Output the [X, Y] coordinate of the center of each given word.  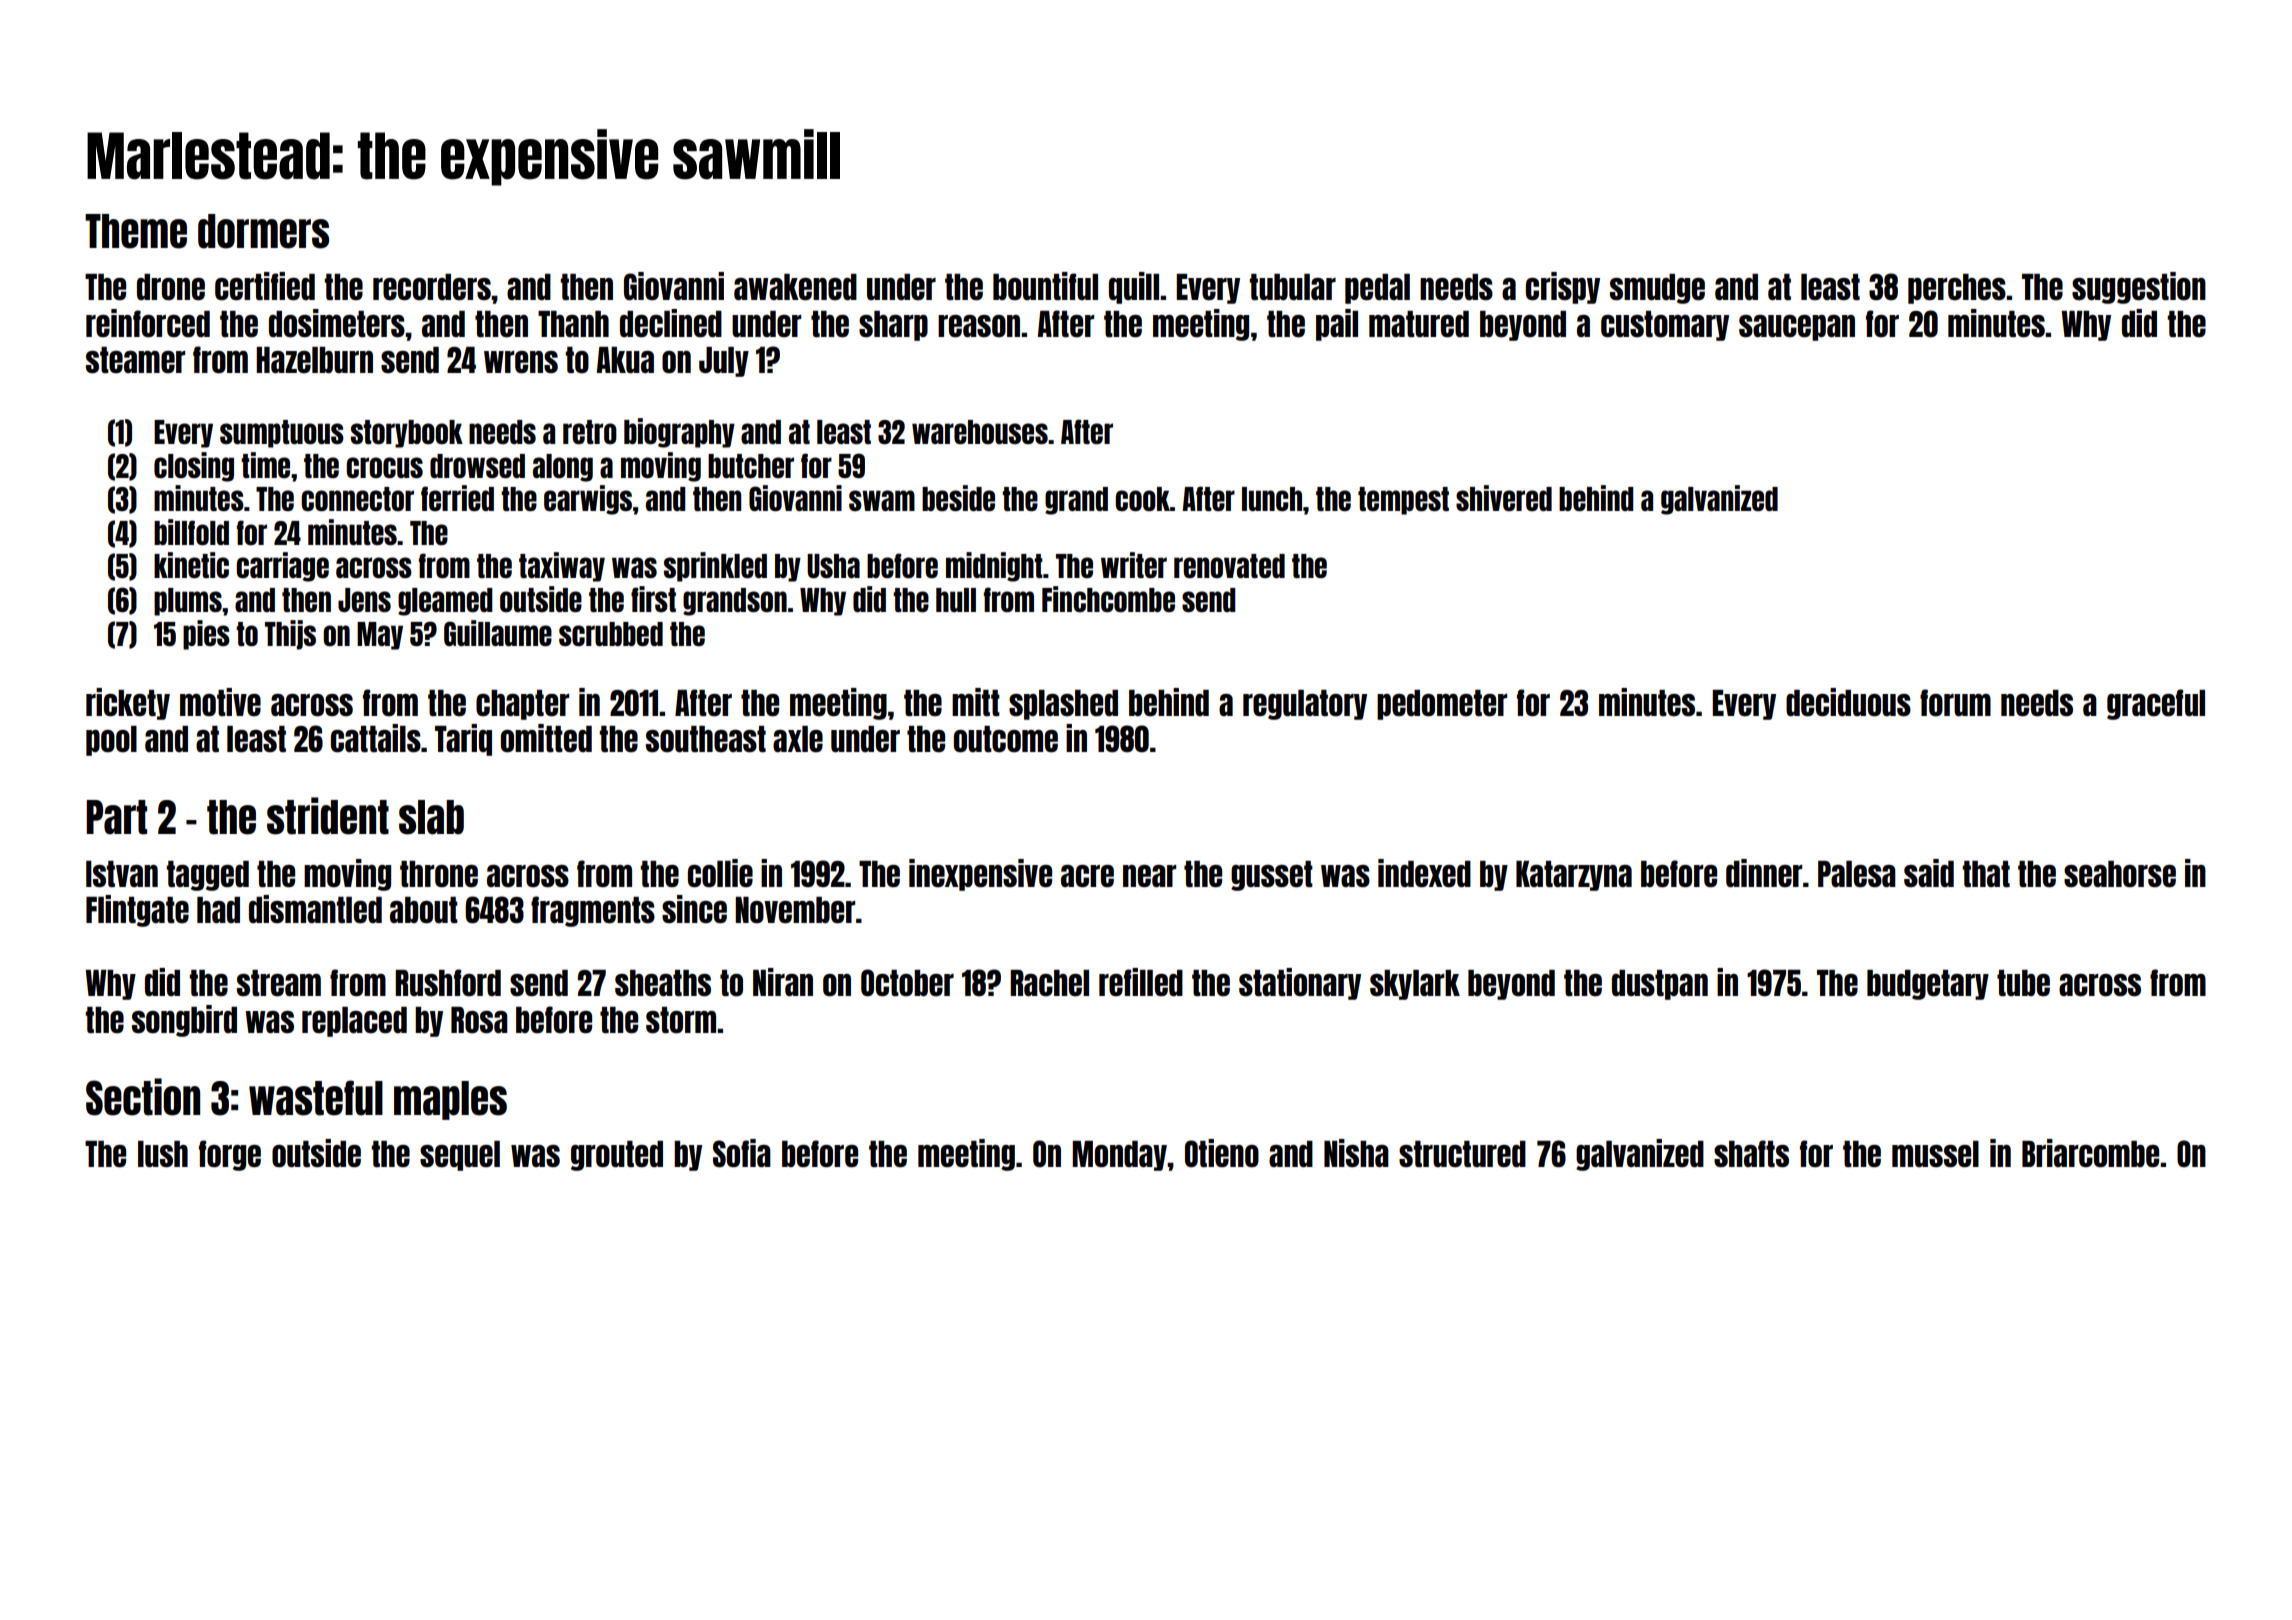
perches [1957, 289]
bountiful [1045, 286]
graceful [2156, 704]
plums [188, 602]
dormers [263, 231]
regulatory [1305, 705]
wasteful [316, 1098]
